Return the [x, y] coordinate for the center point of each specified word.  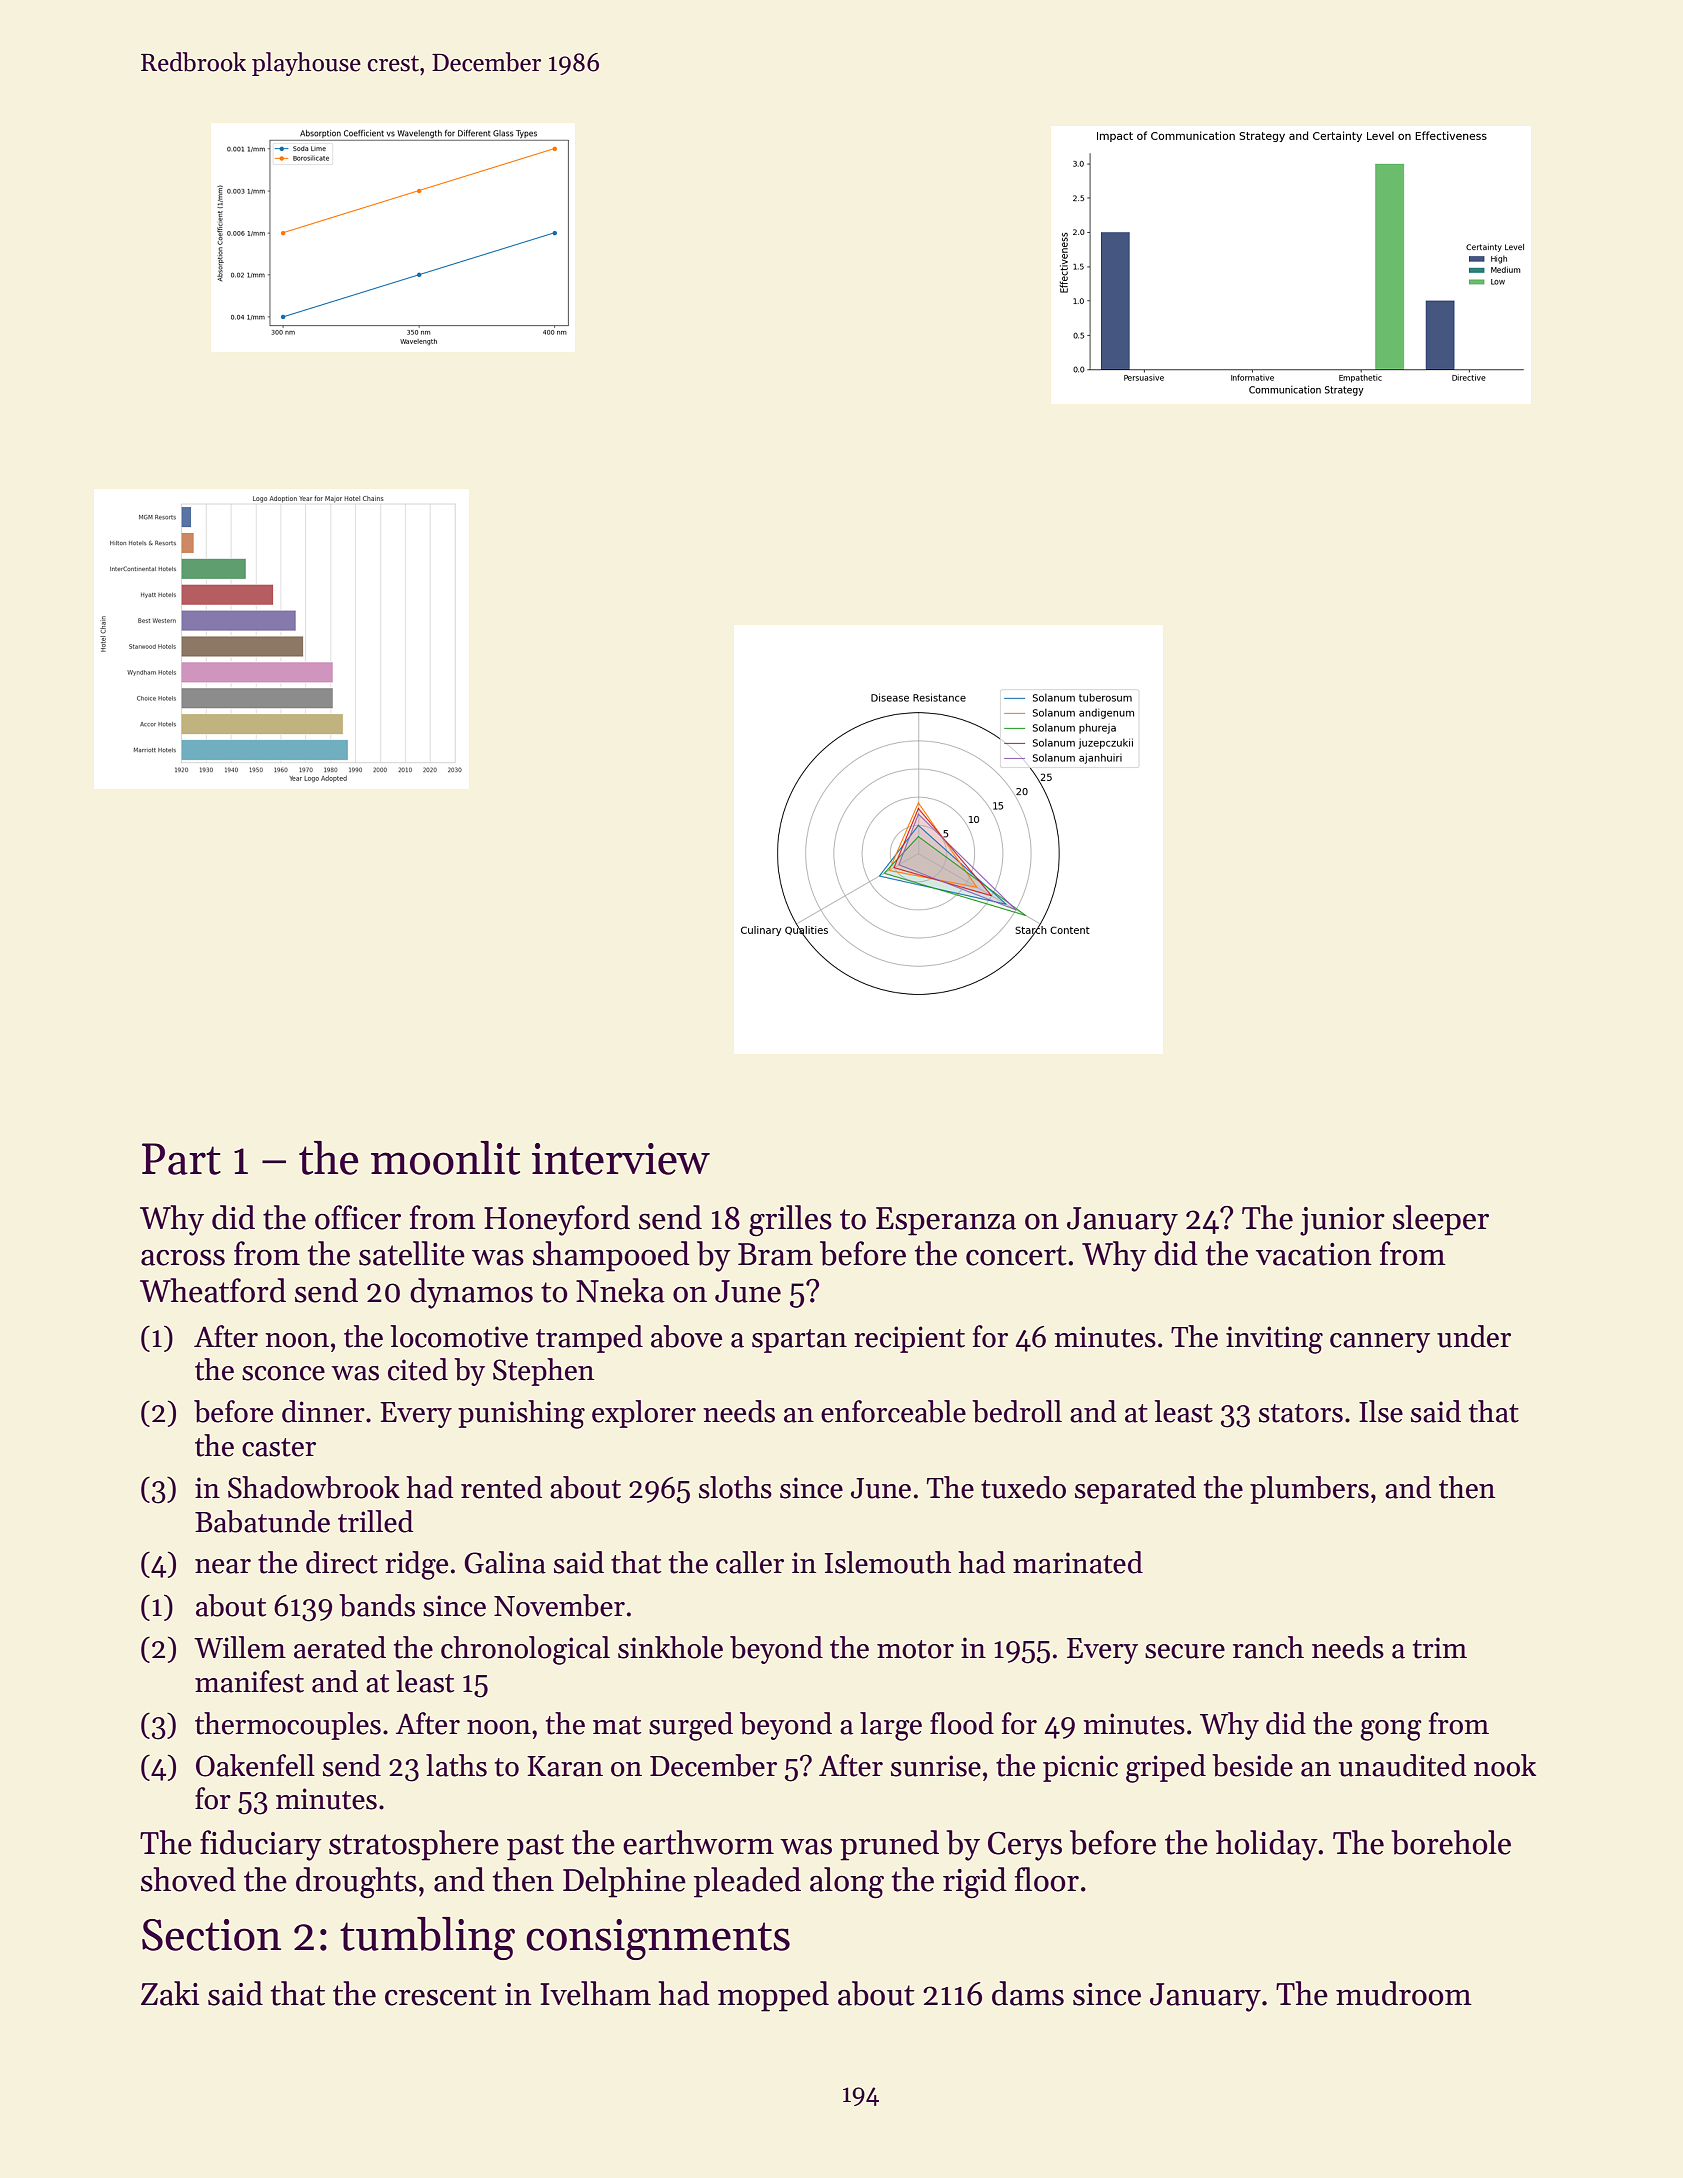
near [223, 1566]
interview [621, 1159]
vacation [1314, 1254]
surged [691, 1726]
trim [1440, 1648]
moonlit [445, 1158]
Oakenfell [255, 1765]
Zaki [170, 1993]
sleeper [1441, 1220]
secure [1185, 1651]
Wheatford [213, 1290]
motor [915, 1649]
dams [1028, 1993]
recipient [909, 1339]
